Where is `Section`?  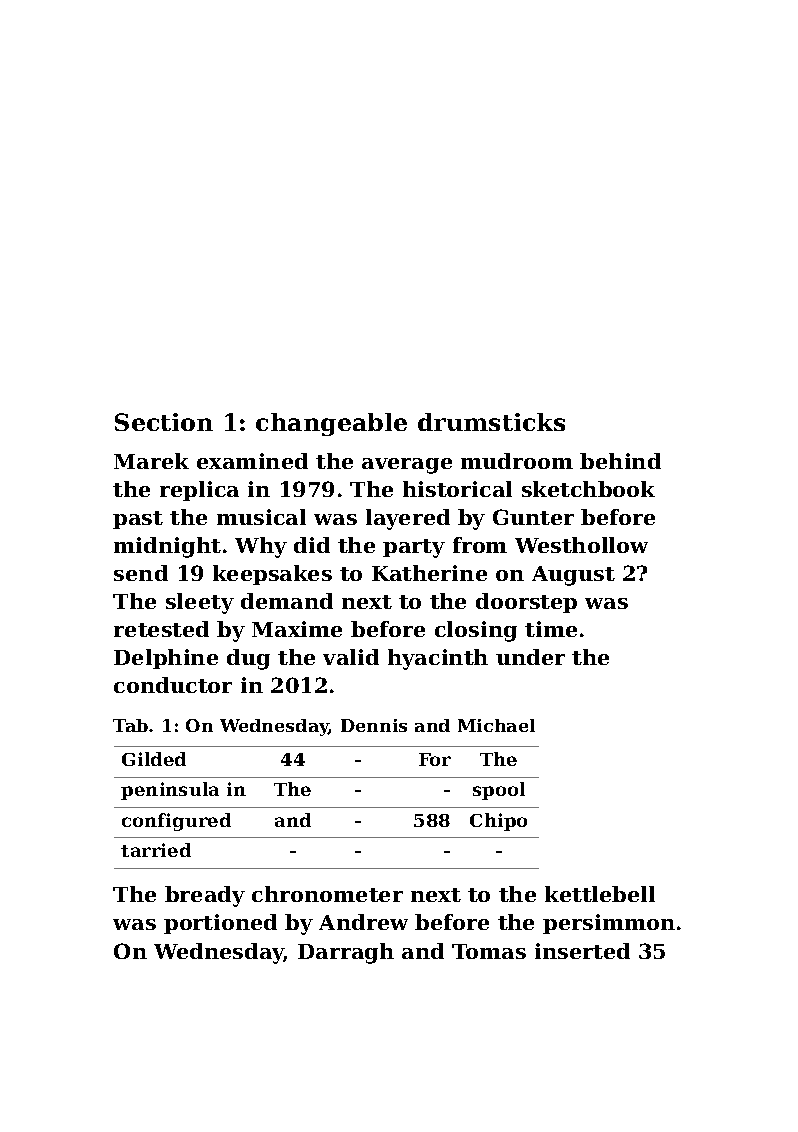 Section is located at coordinates (164, 422).
